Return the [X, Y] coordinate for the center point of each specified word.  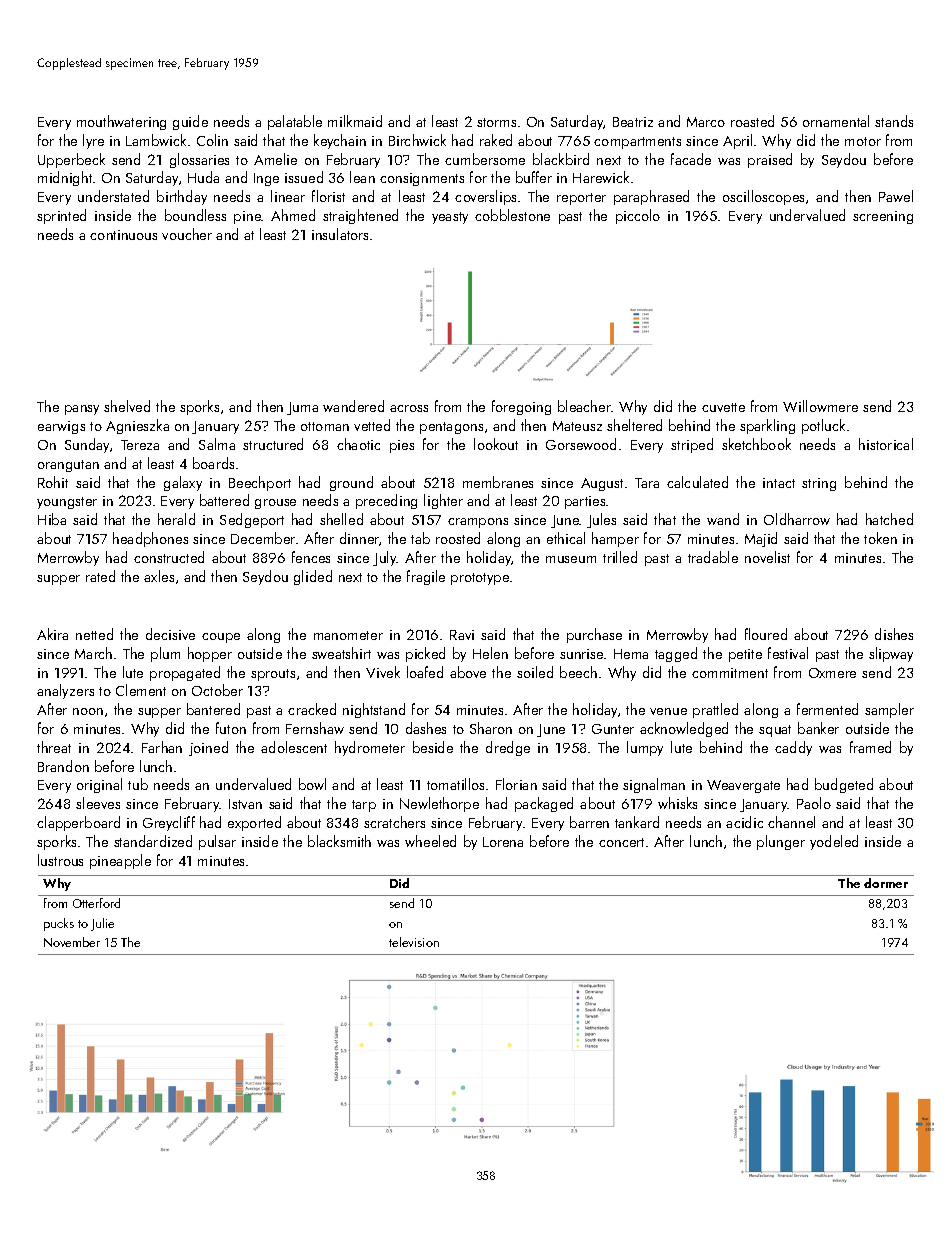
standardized [153, 841]
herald [176, 519]
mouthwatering [121, 122]
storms [496, 122]
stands [894, 121]
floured [766, 634]
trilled [620, 557]
